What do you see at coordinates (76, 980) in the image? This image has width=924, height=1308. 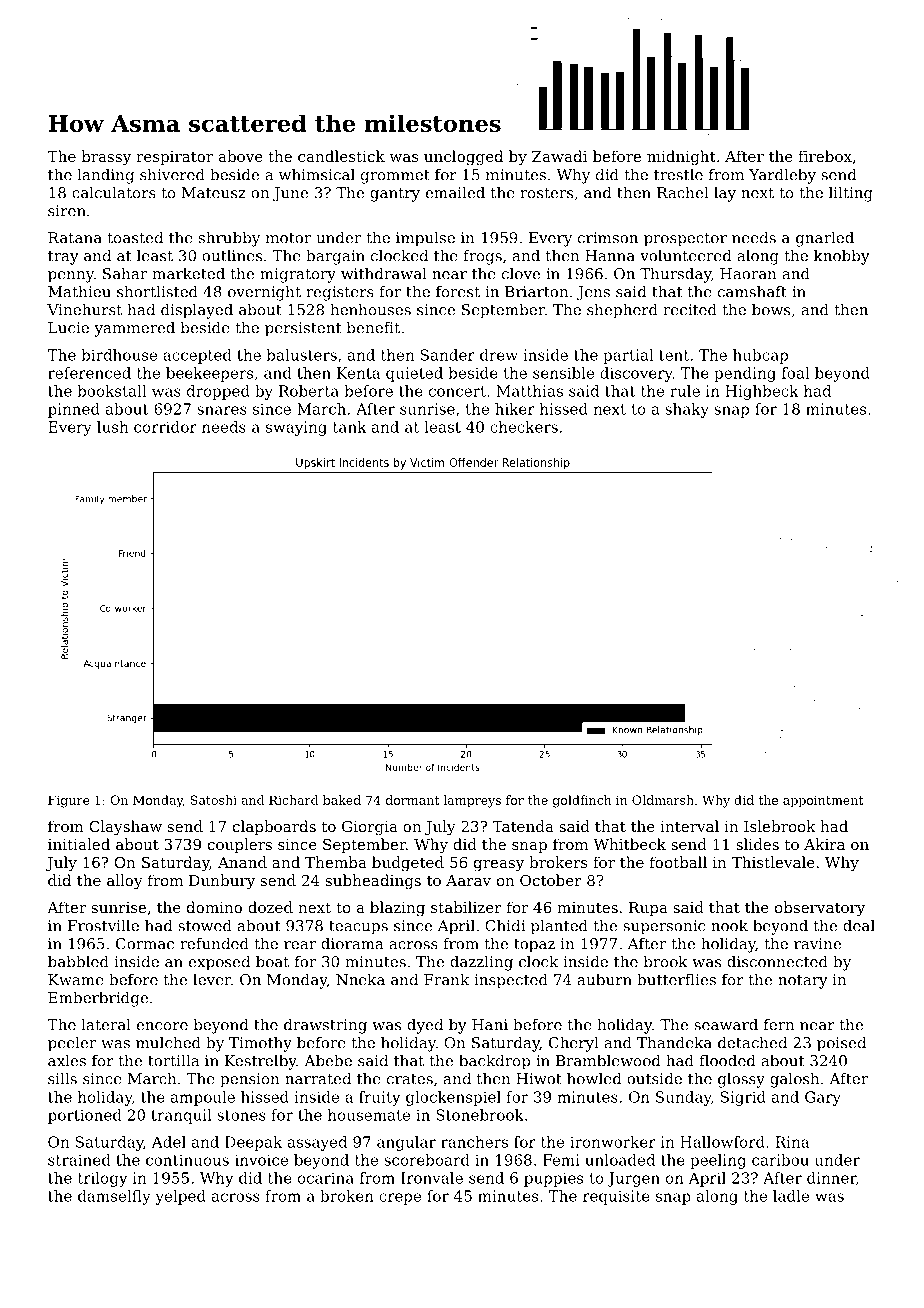 I see `Kwame` at bounding box center [76, 980].
